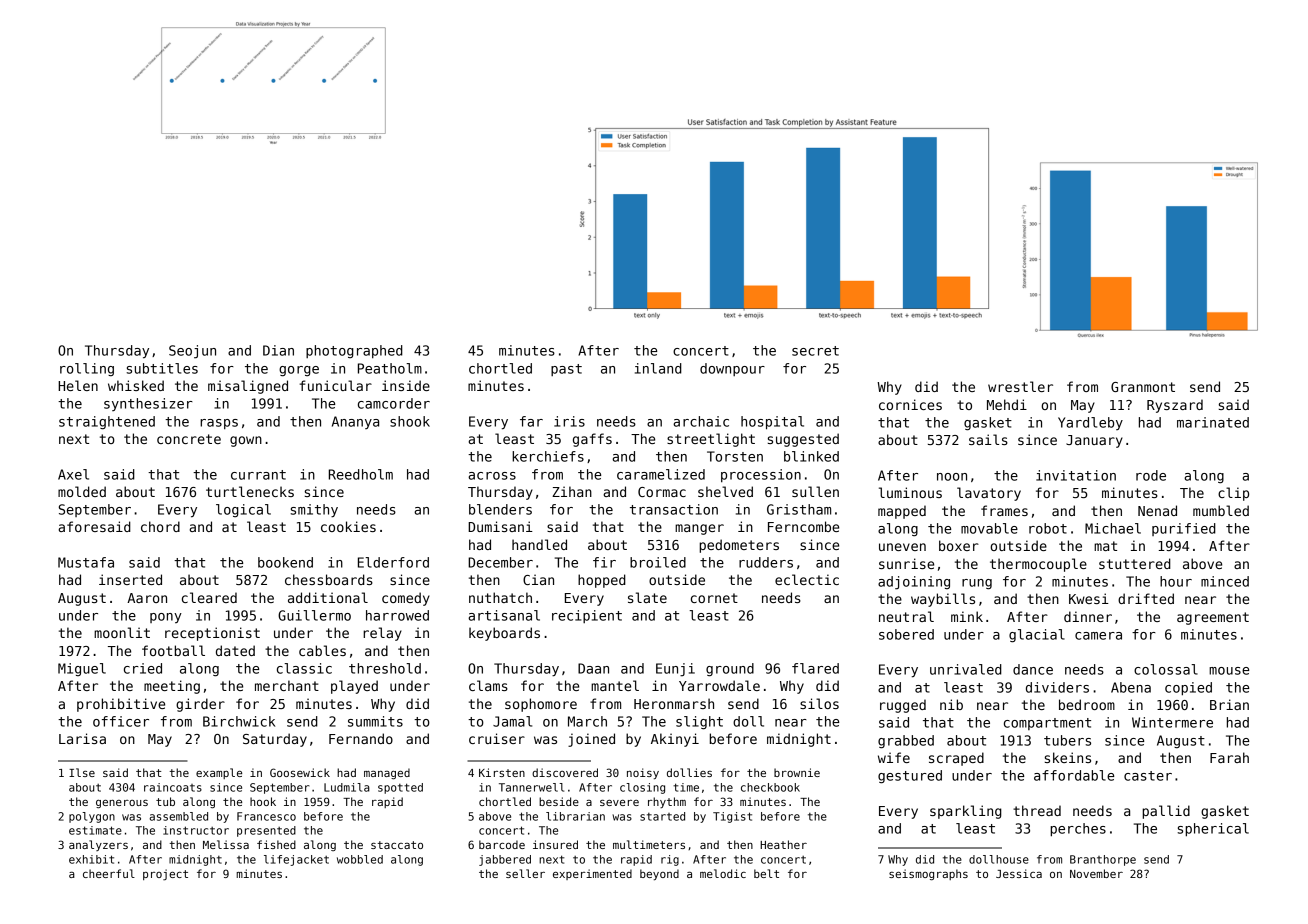 Image resolution: width=1308 pixels, height=924 pixels. I want to click on ground, so click(730, 670).
